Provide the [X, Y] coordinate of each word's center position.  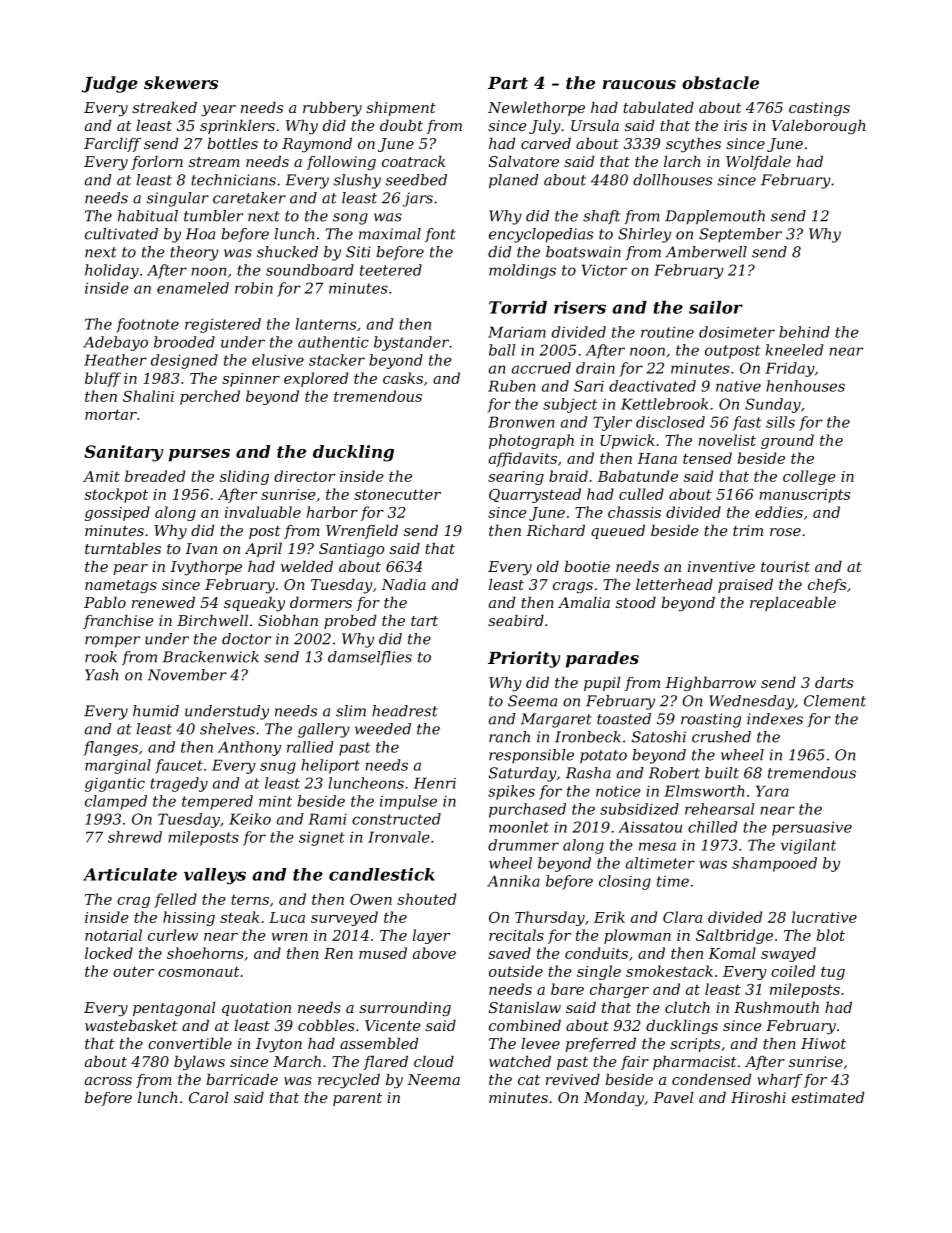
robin [254, 288]
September [740, 235]
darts [834, 682]
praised [745, 586]
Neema [433, 1079]
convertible [190, 1043]
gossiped [117, 513]
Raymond [317, 145]
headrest [405, 711]
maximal [390, 234]
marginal [118, 766]
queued [618, 532]
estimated [828, 1097]
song [350, 219]
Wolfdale [758, 163]
